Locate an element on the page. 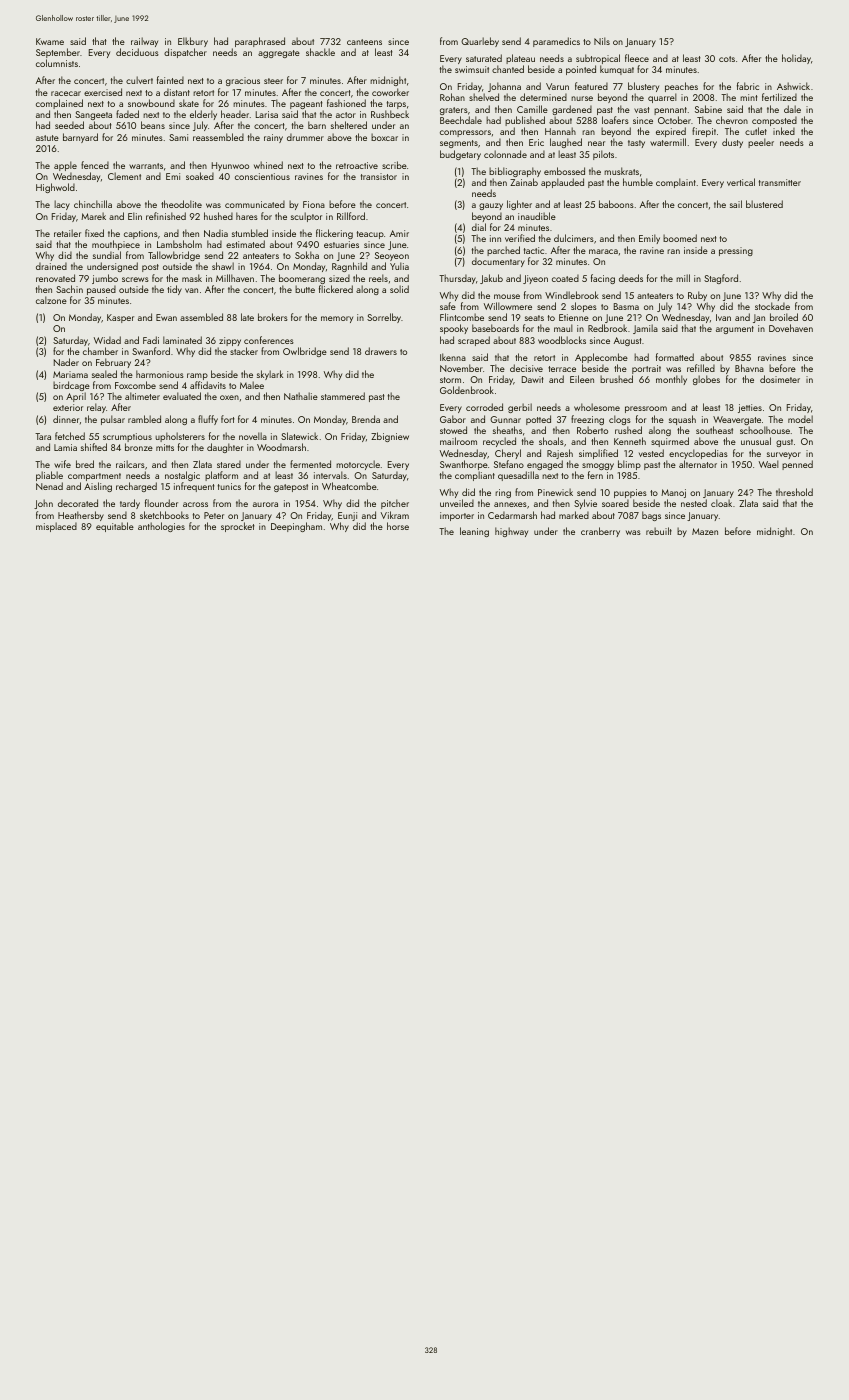  Sorrelby is located at coordinates (384, 318).
